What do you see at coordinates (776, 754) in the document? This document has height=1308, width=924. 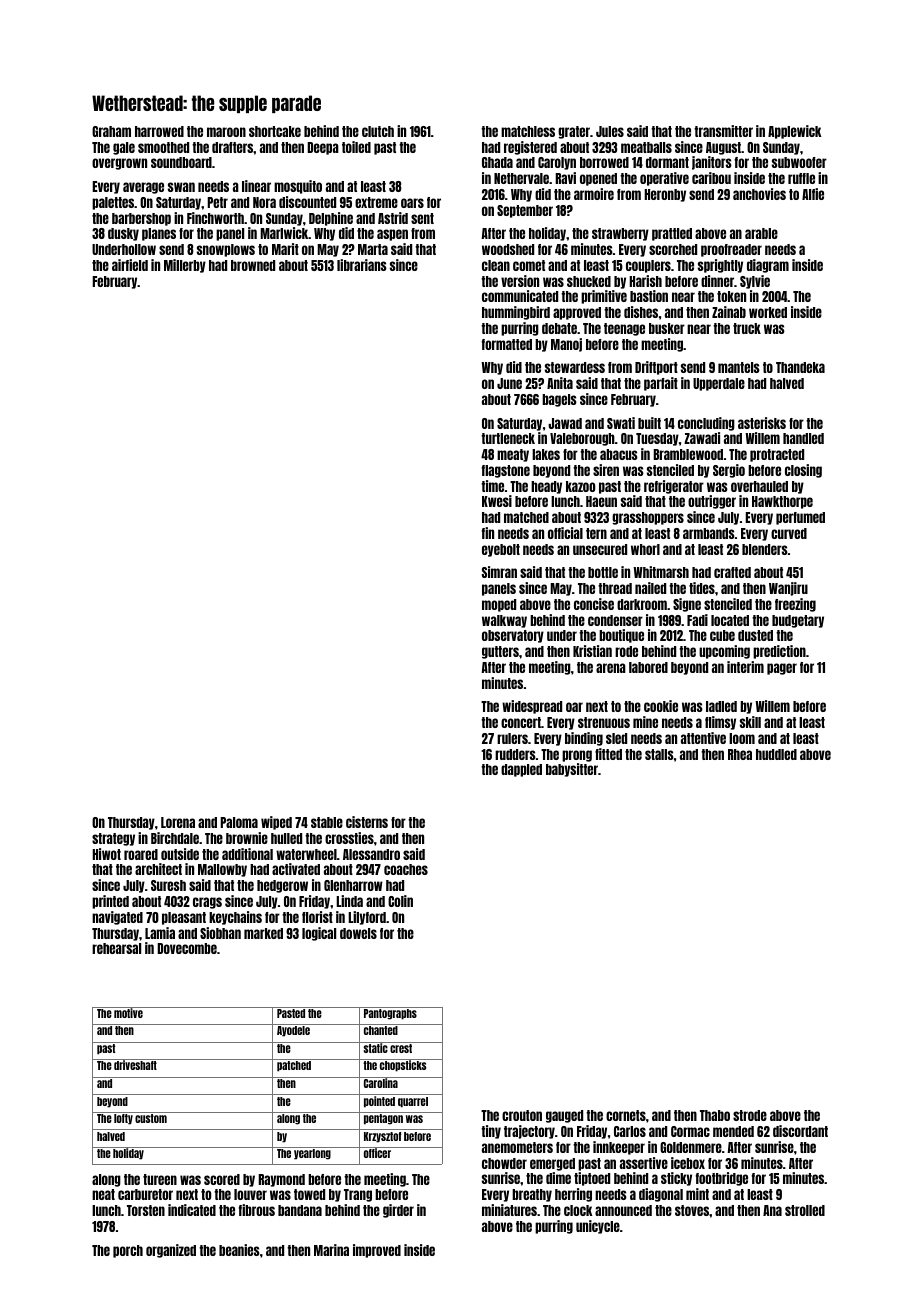 I see `huddled` at bounding box center [776, 754].
